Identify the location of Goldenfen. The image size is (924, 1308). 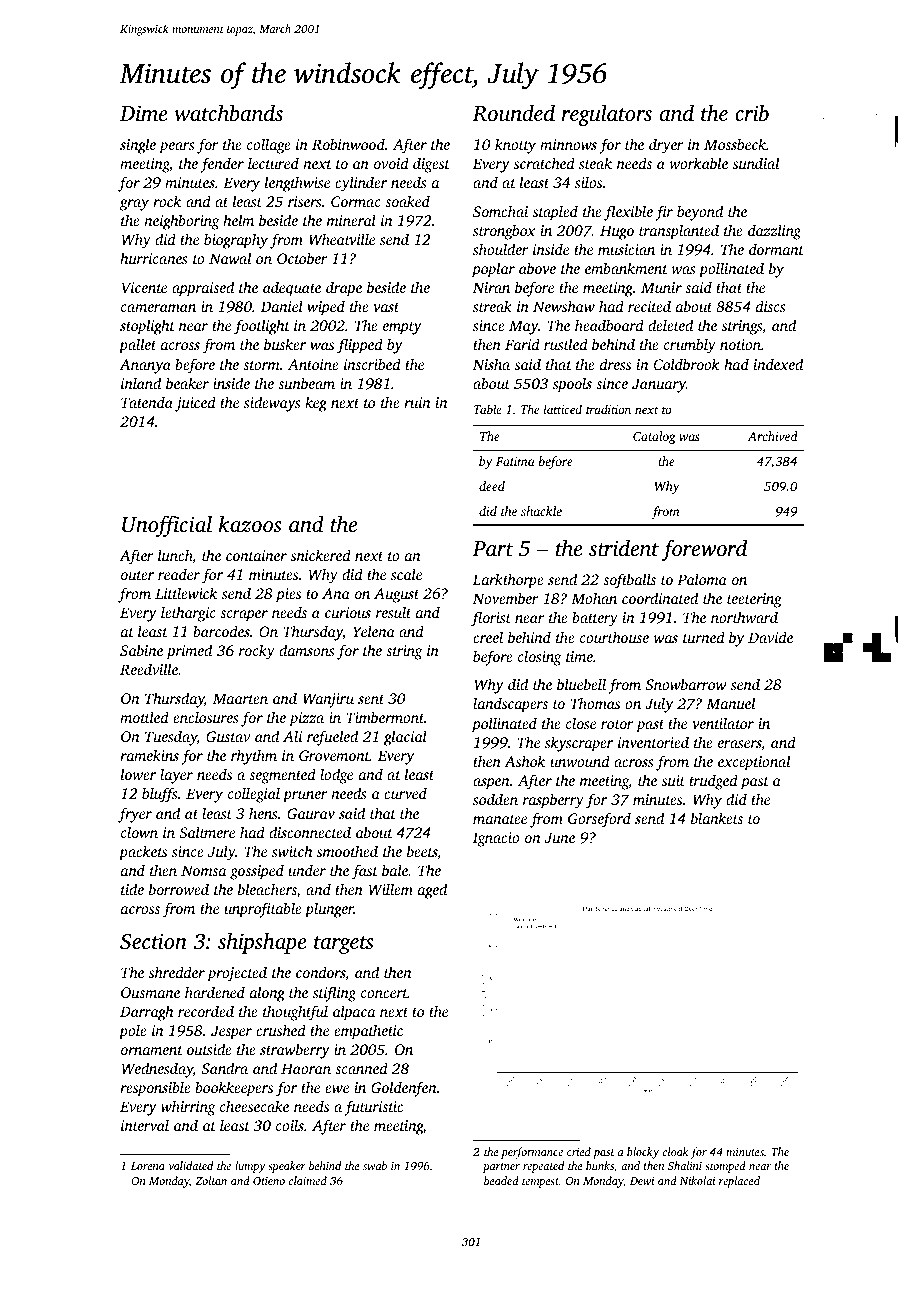
(404, 1089).
